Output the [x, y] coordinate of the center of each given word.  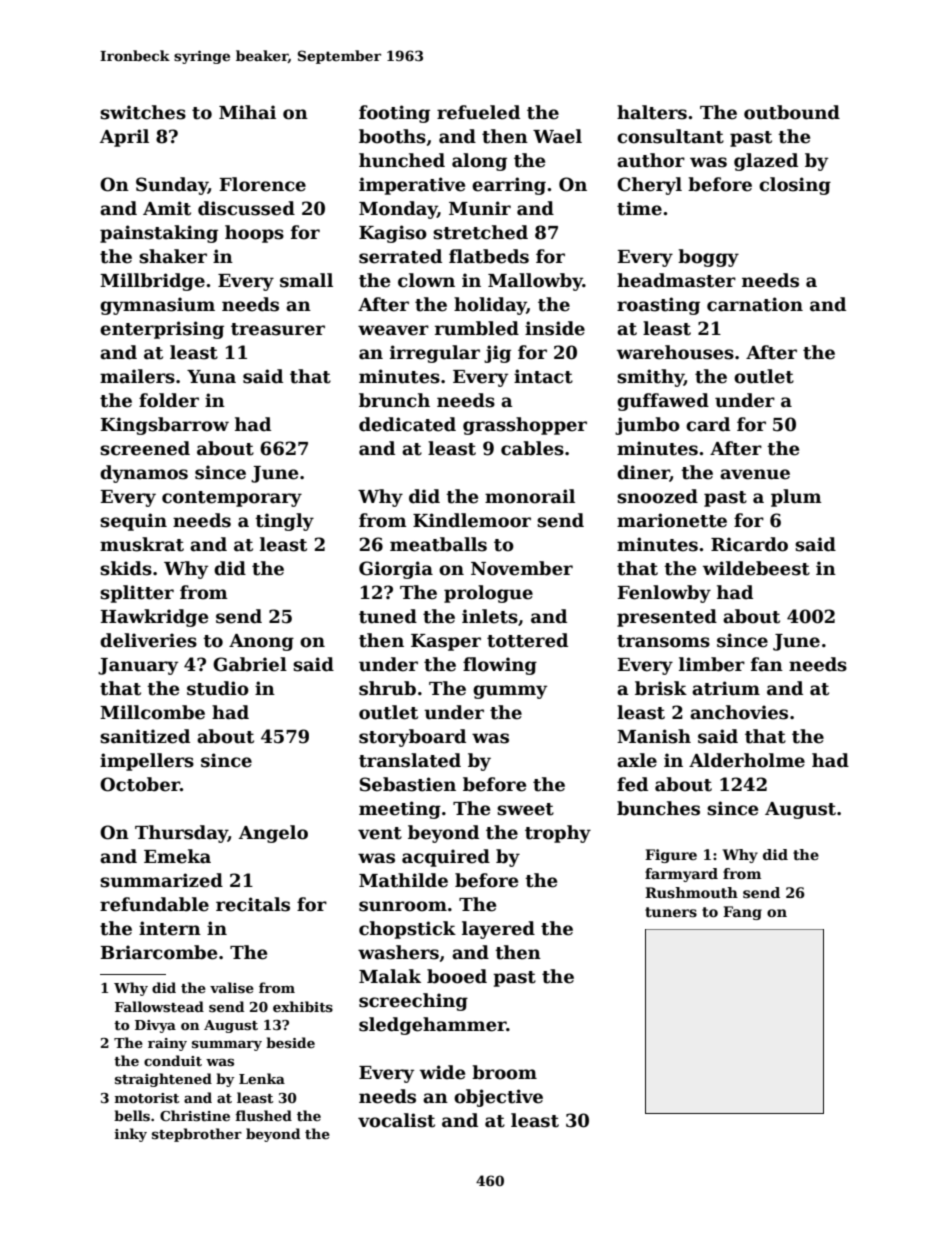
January [138, 666]
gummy [510, 692]
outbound [792, 112]
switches [143, 112]
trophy [558, 834]
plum [796, 498]
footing [394, 114]
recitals [253, 904]
